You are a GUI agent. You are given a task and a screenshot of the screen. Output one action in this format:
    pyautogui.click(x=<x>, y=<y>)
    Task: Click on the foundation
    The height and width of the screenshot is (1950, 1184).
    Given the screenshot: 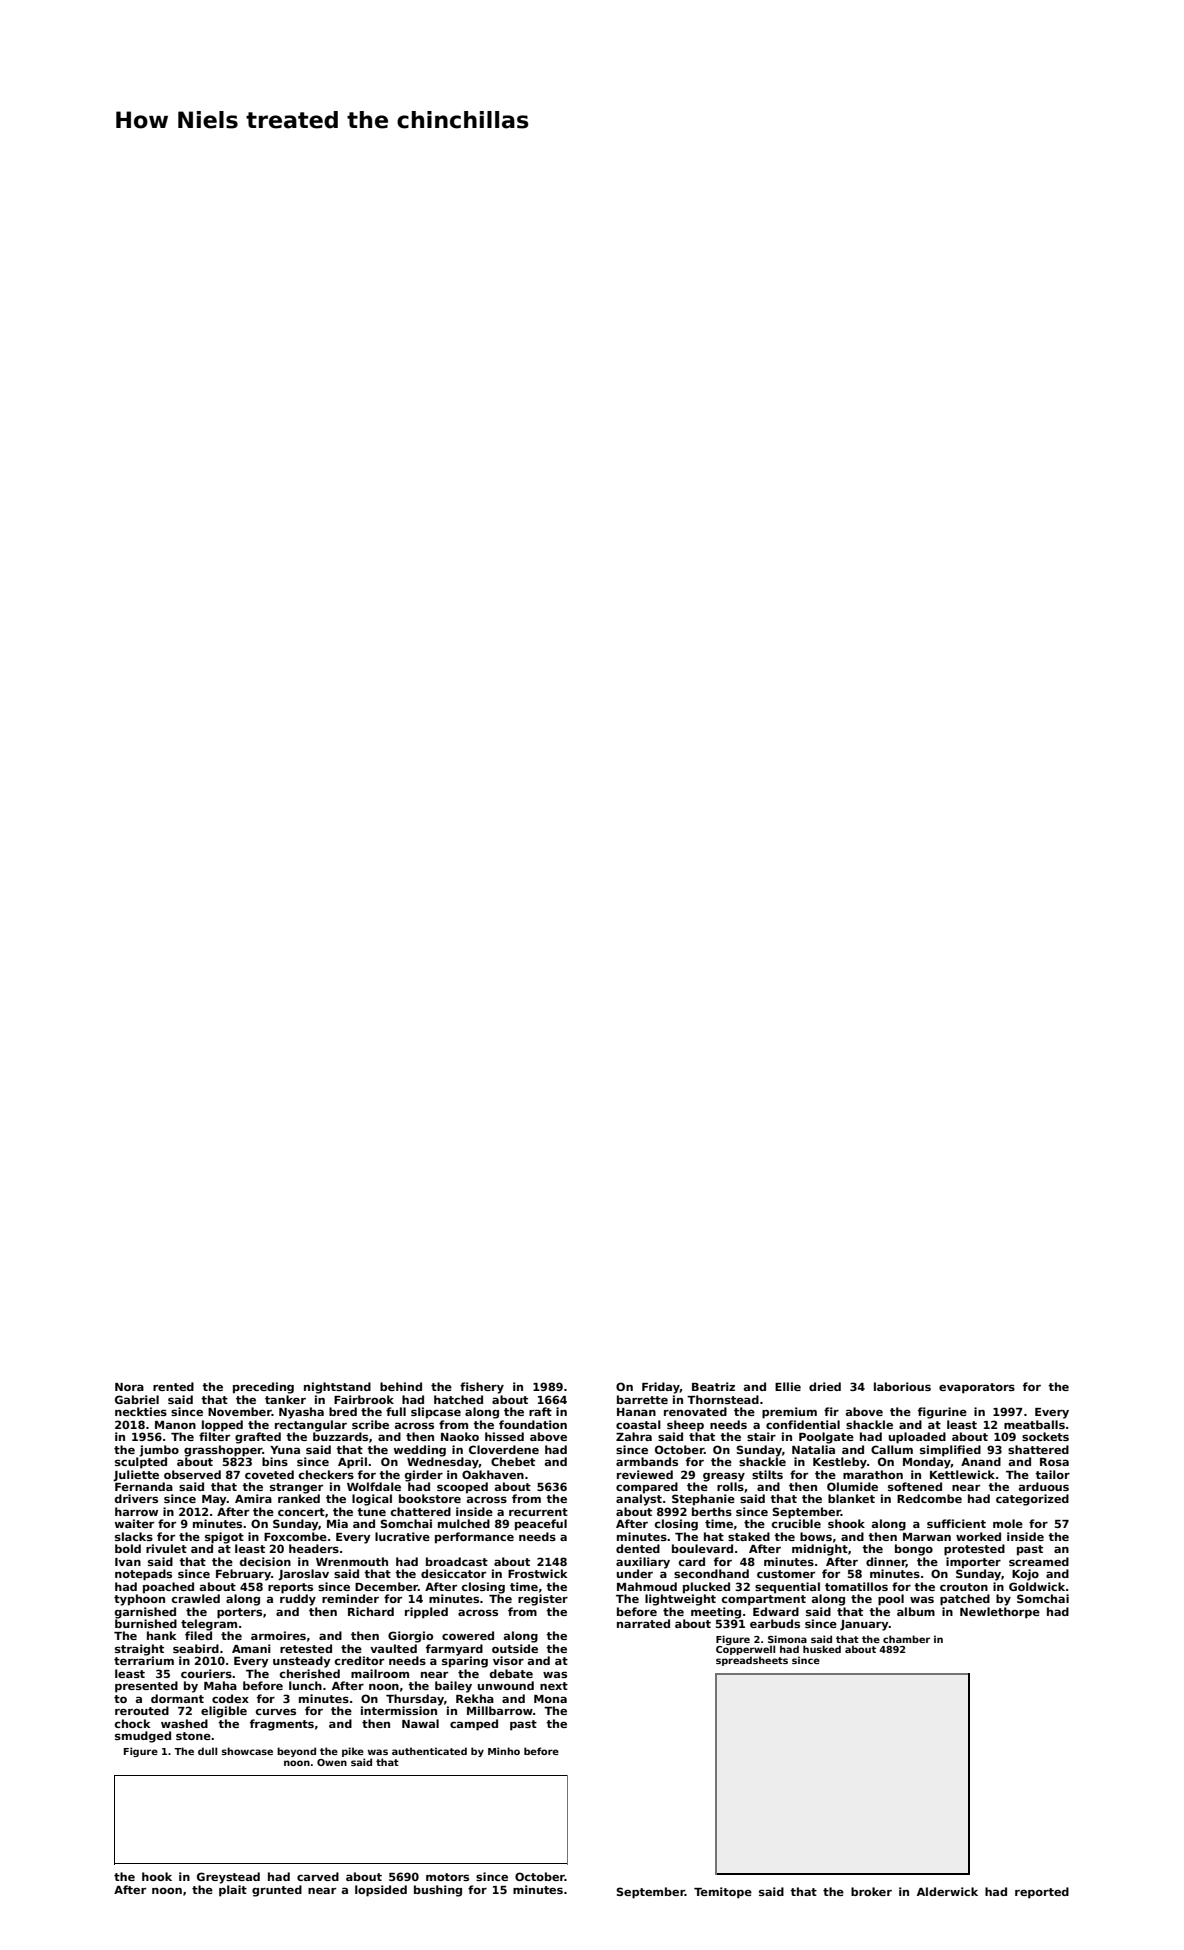 What is the action you would take?
    pyautogui.click(x=533, y=1424)
